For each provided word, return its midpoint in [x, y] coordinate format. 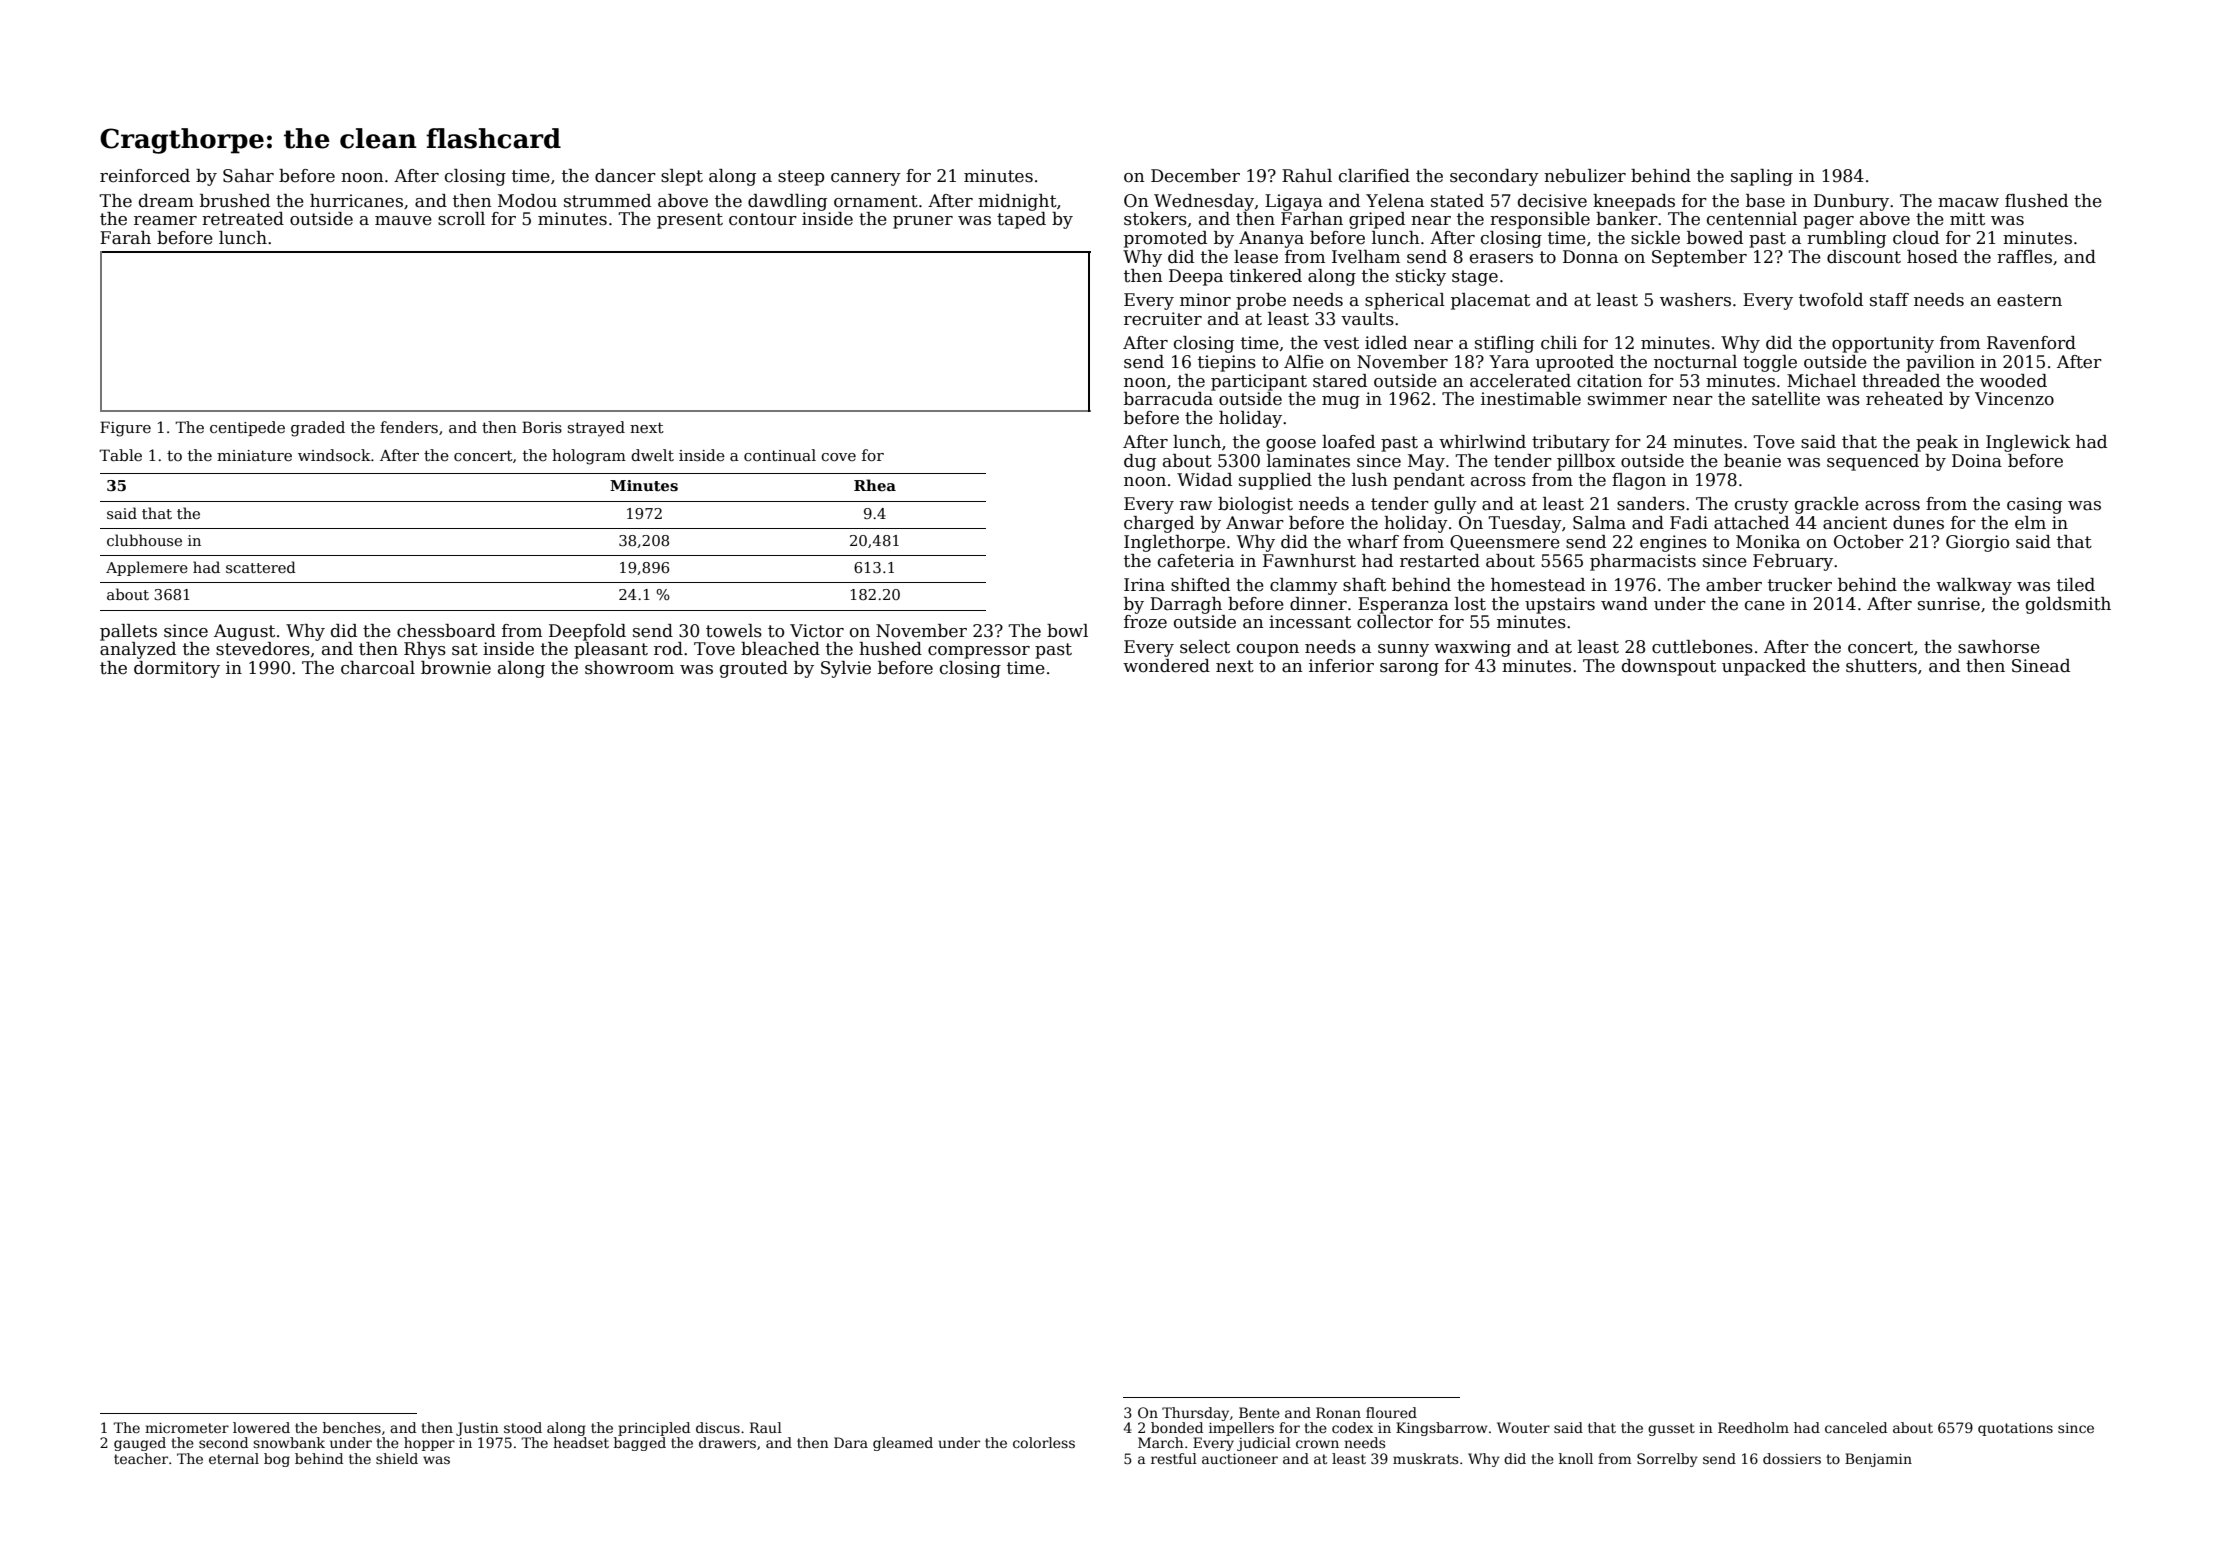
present [690, 221]
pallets [128, 632]
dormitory [177, 669]
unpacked [1764, 667]
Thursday [1195, 1414]
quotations [2015, 1429]
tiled [2076, 585]
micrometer [187, 1428]
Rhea [875, 485]
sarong [1409, 669]
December [1195, 176]
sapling [1762, 177]
